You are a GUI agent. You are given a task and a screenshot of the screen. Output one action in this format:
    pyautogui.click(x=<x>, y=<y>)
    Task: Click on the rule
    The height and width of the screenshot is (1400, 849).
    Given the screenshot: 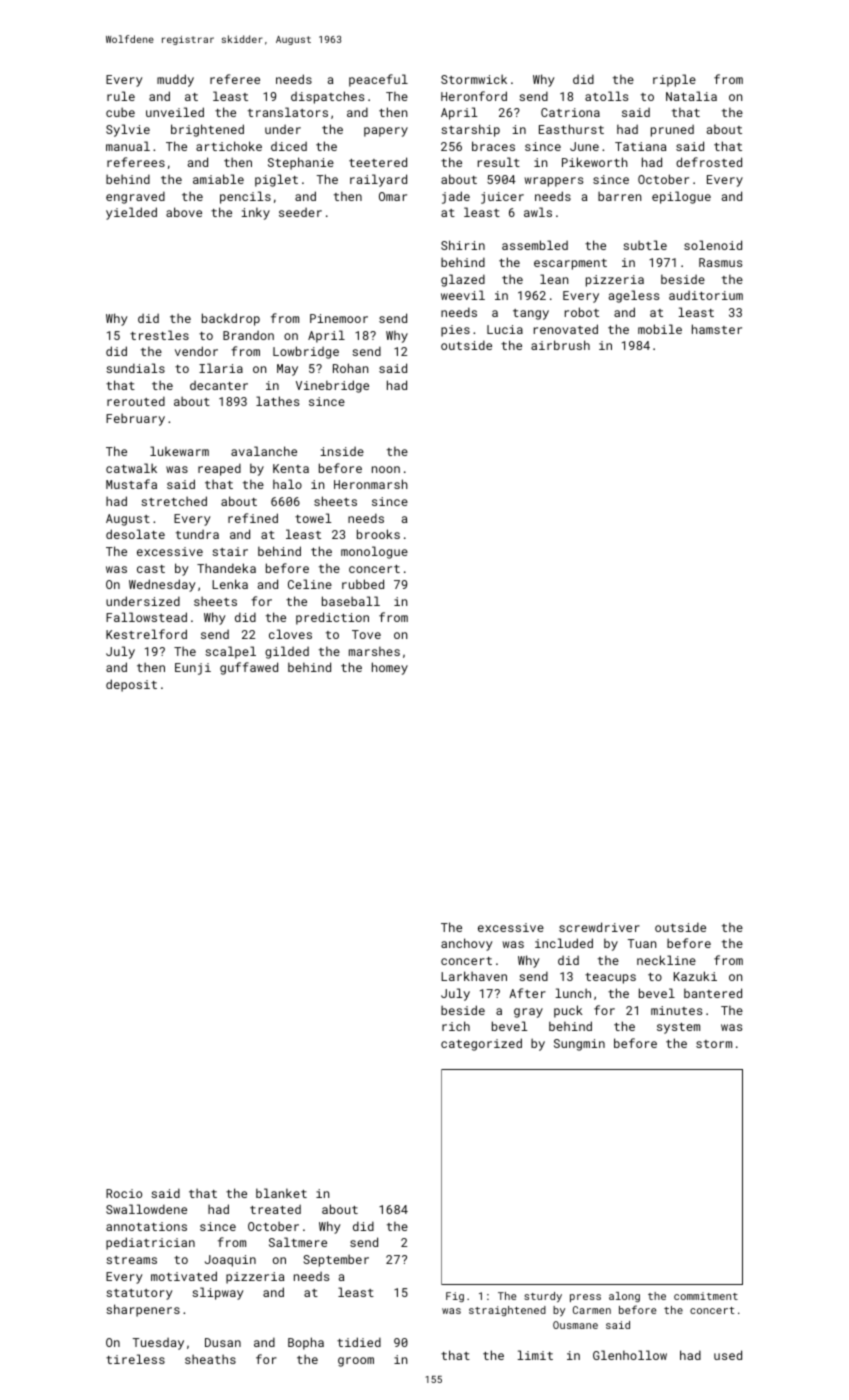 What is the action you would take?
    pyautogui.click(x=121, y=96)
